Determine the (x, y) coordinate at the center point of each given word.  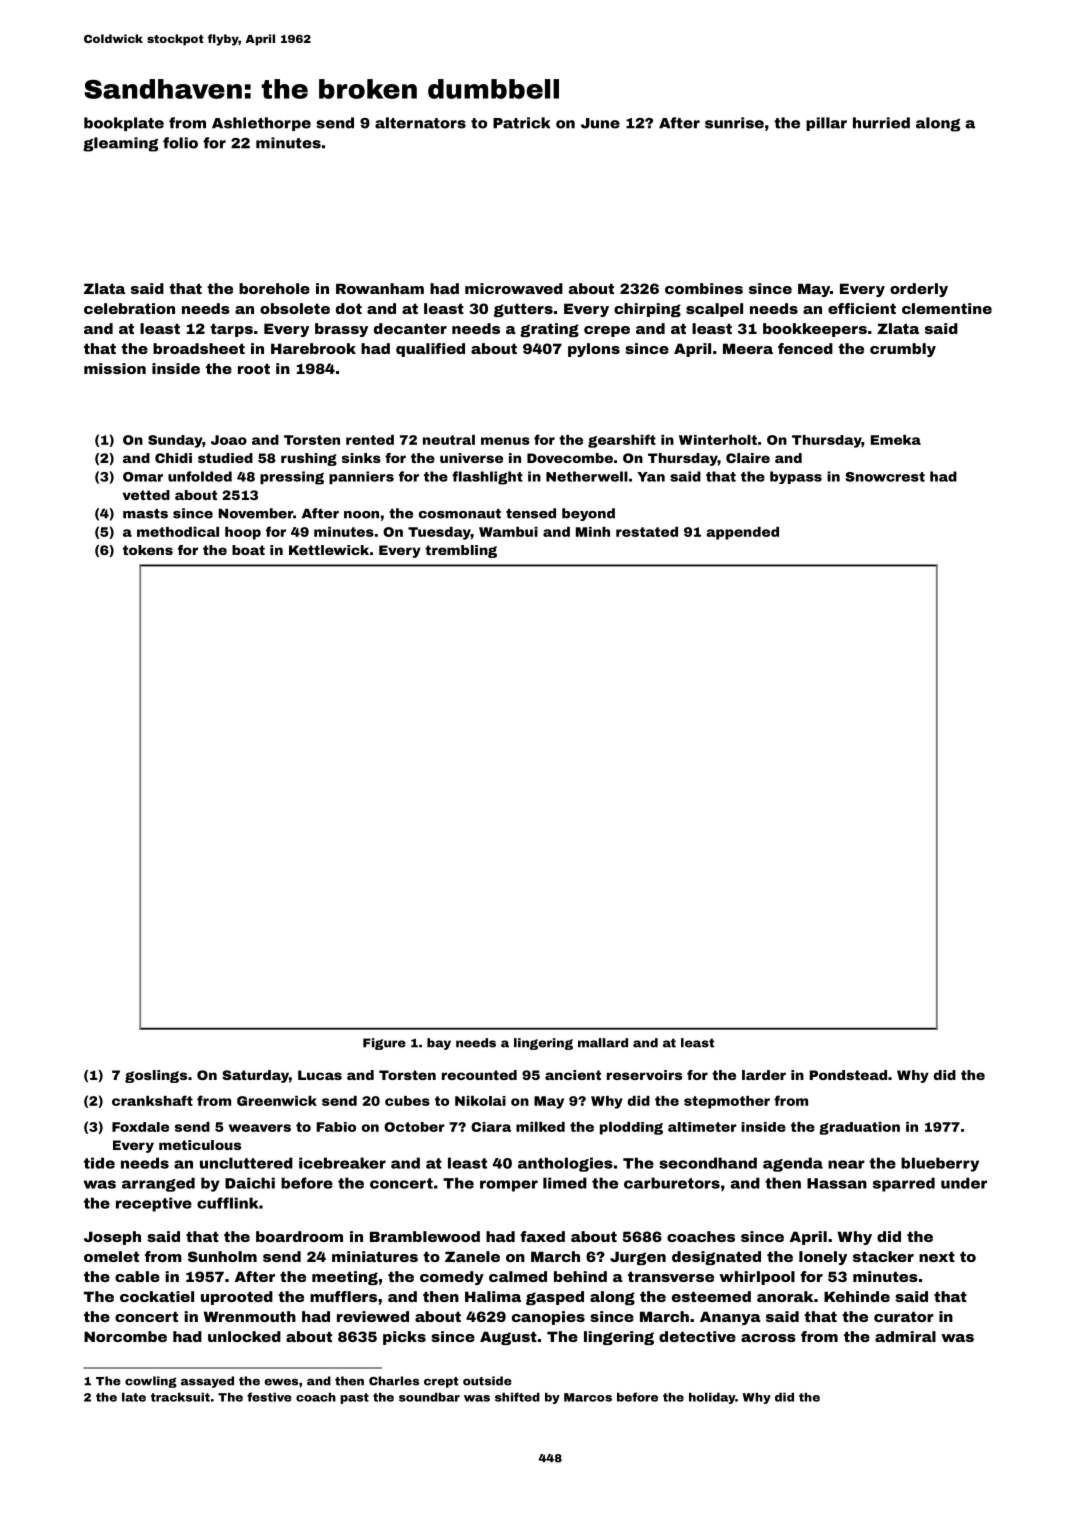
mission (115, 368)
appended (742, 533)
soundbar (429, 1397)
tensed (531, 513)
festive (269, 1397)
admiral (905, 1336)
